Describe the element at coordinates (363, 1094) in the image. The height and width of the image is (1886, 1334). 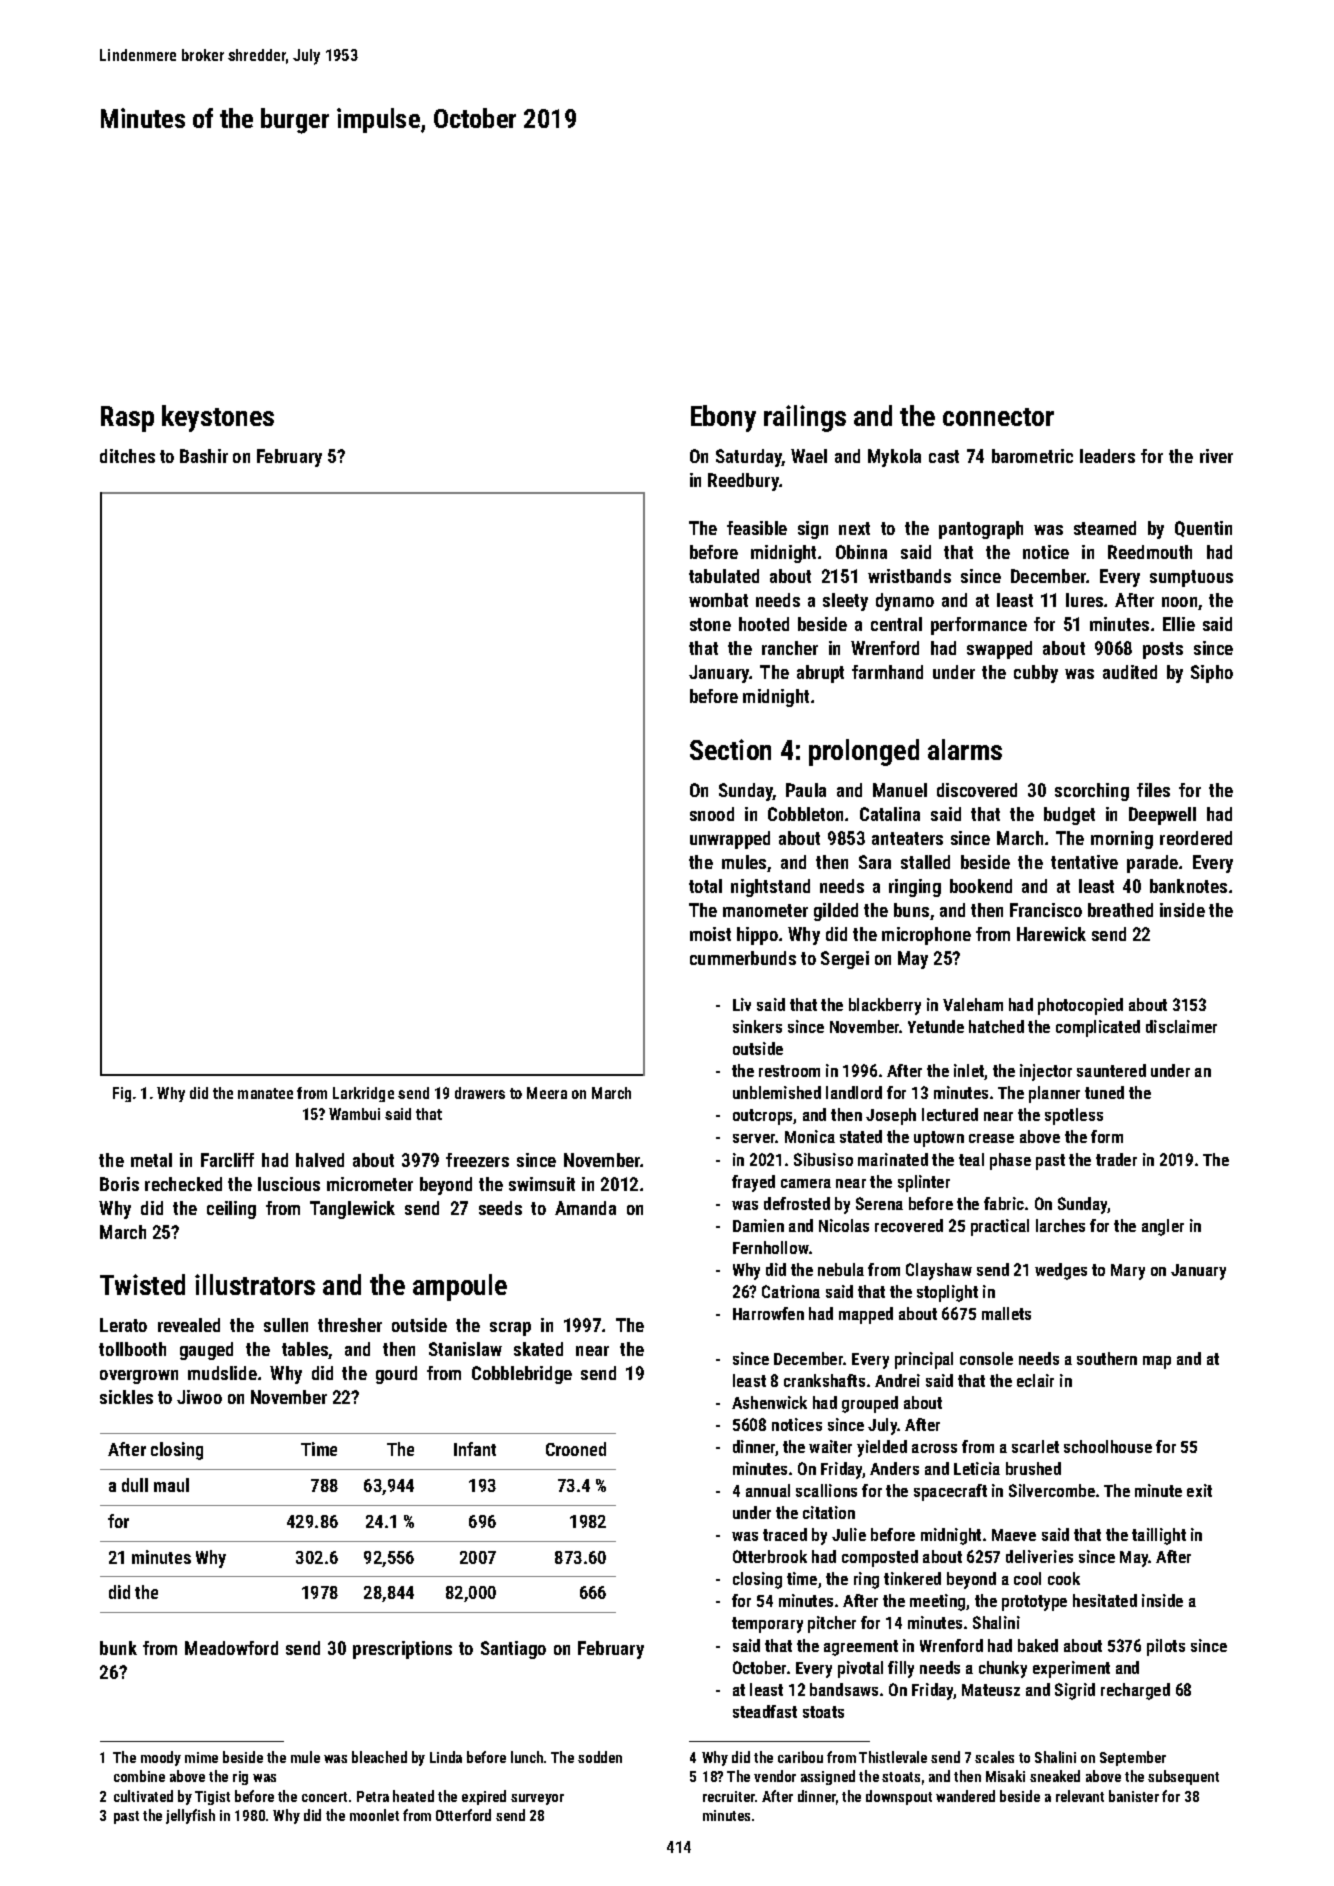
I see `Larkridge` at that location.
